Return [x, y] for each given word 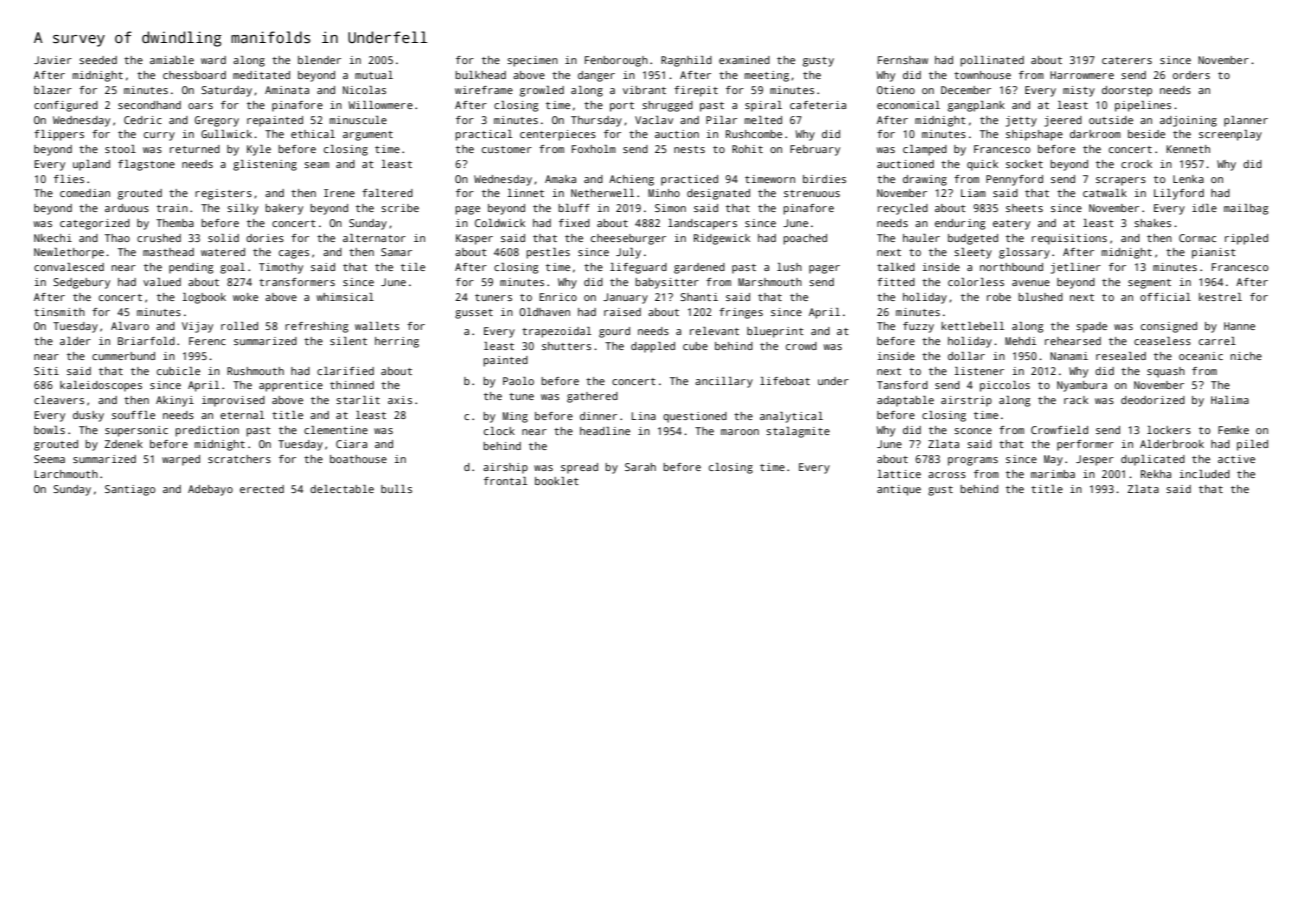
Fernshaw [903, 60]
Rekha [1156, 474]
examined [744, 60]
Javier [53, 60]
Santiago [130, 490]
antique [899, 490]
